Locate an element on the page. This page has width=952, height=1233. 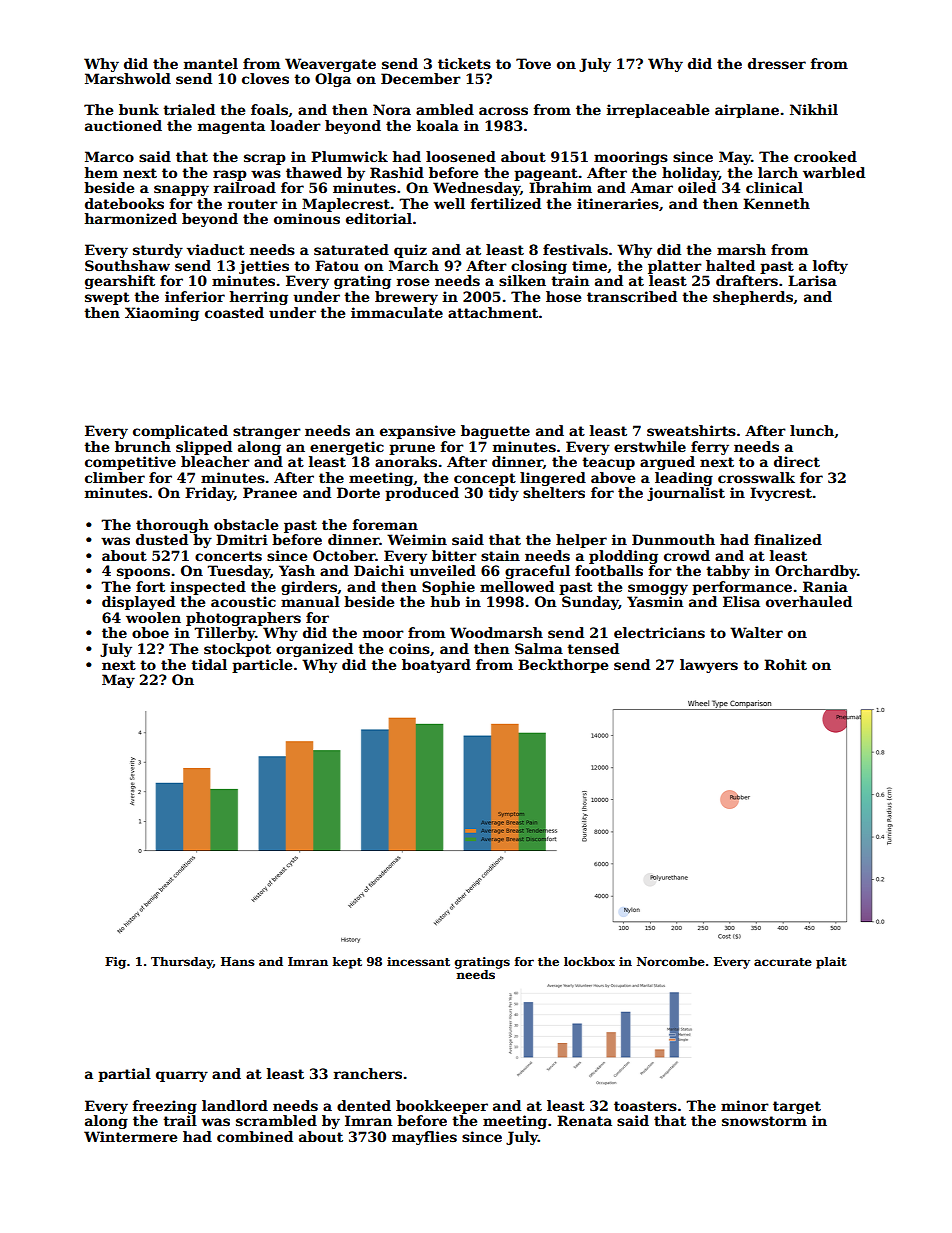
oboe is located at coordinates (150, 632).
